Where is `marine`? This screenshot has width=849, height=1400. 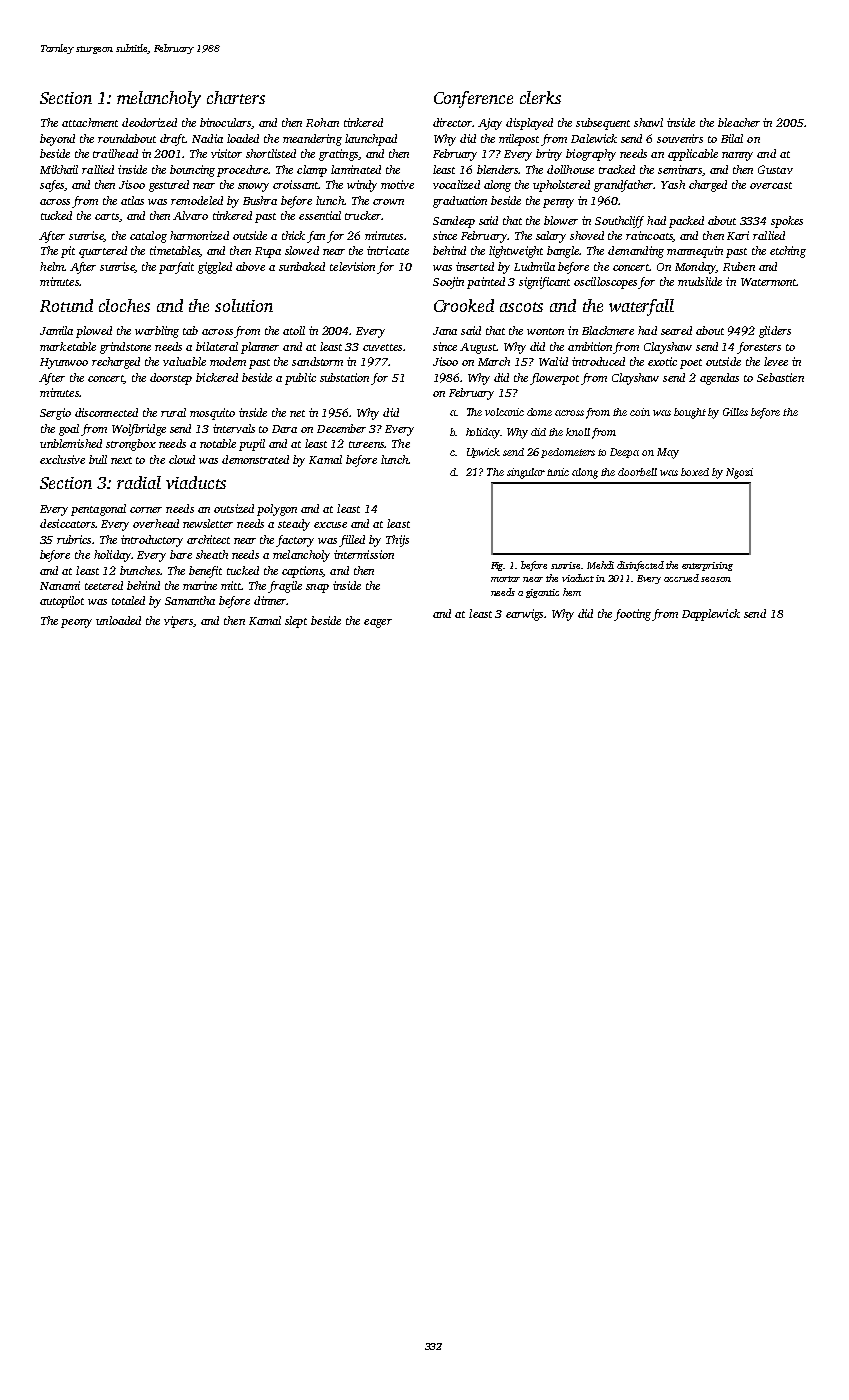
marine is located at coordinates (200, 585).
